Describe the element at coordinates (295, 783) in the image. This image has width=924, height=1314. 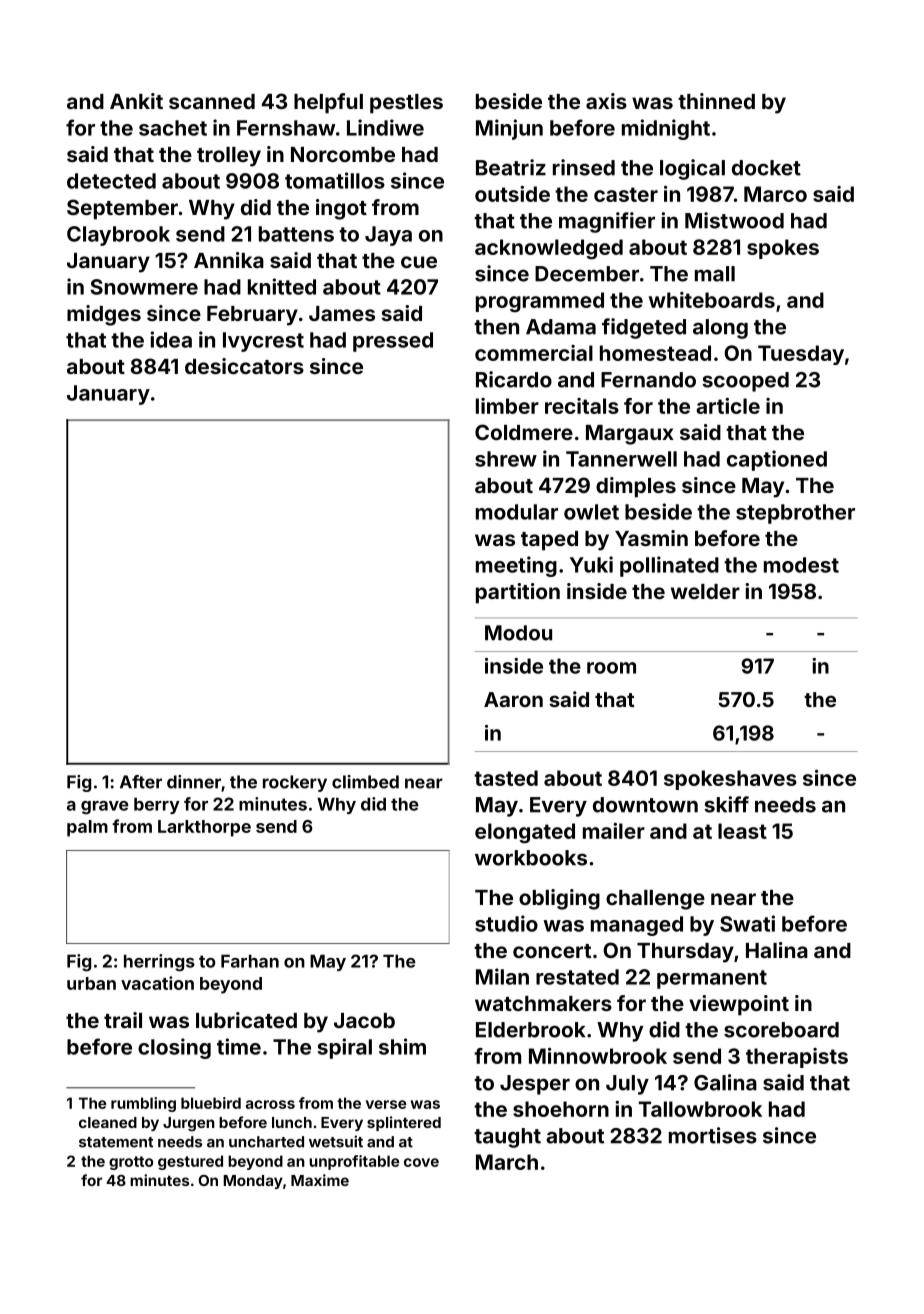
I see `rockery` at that location.
